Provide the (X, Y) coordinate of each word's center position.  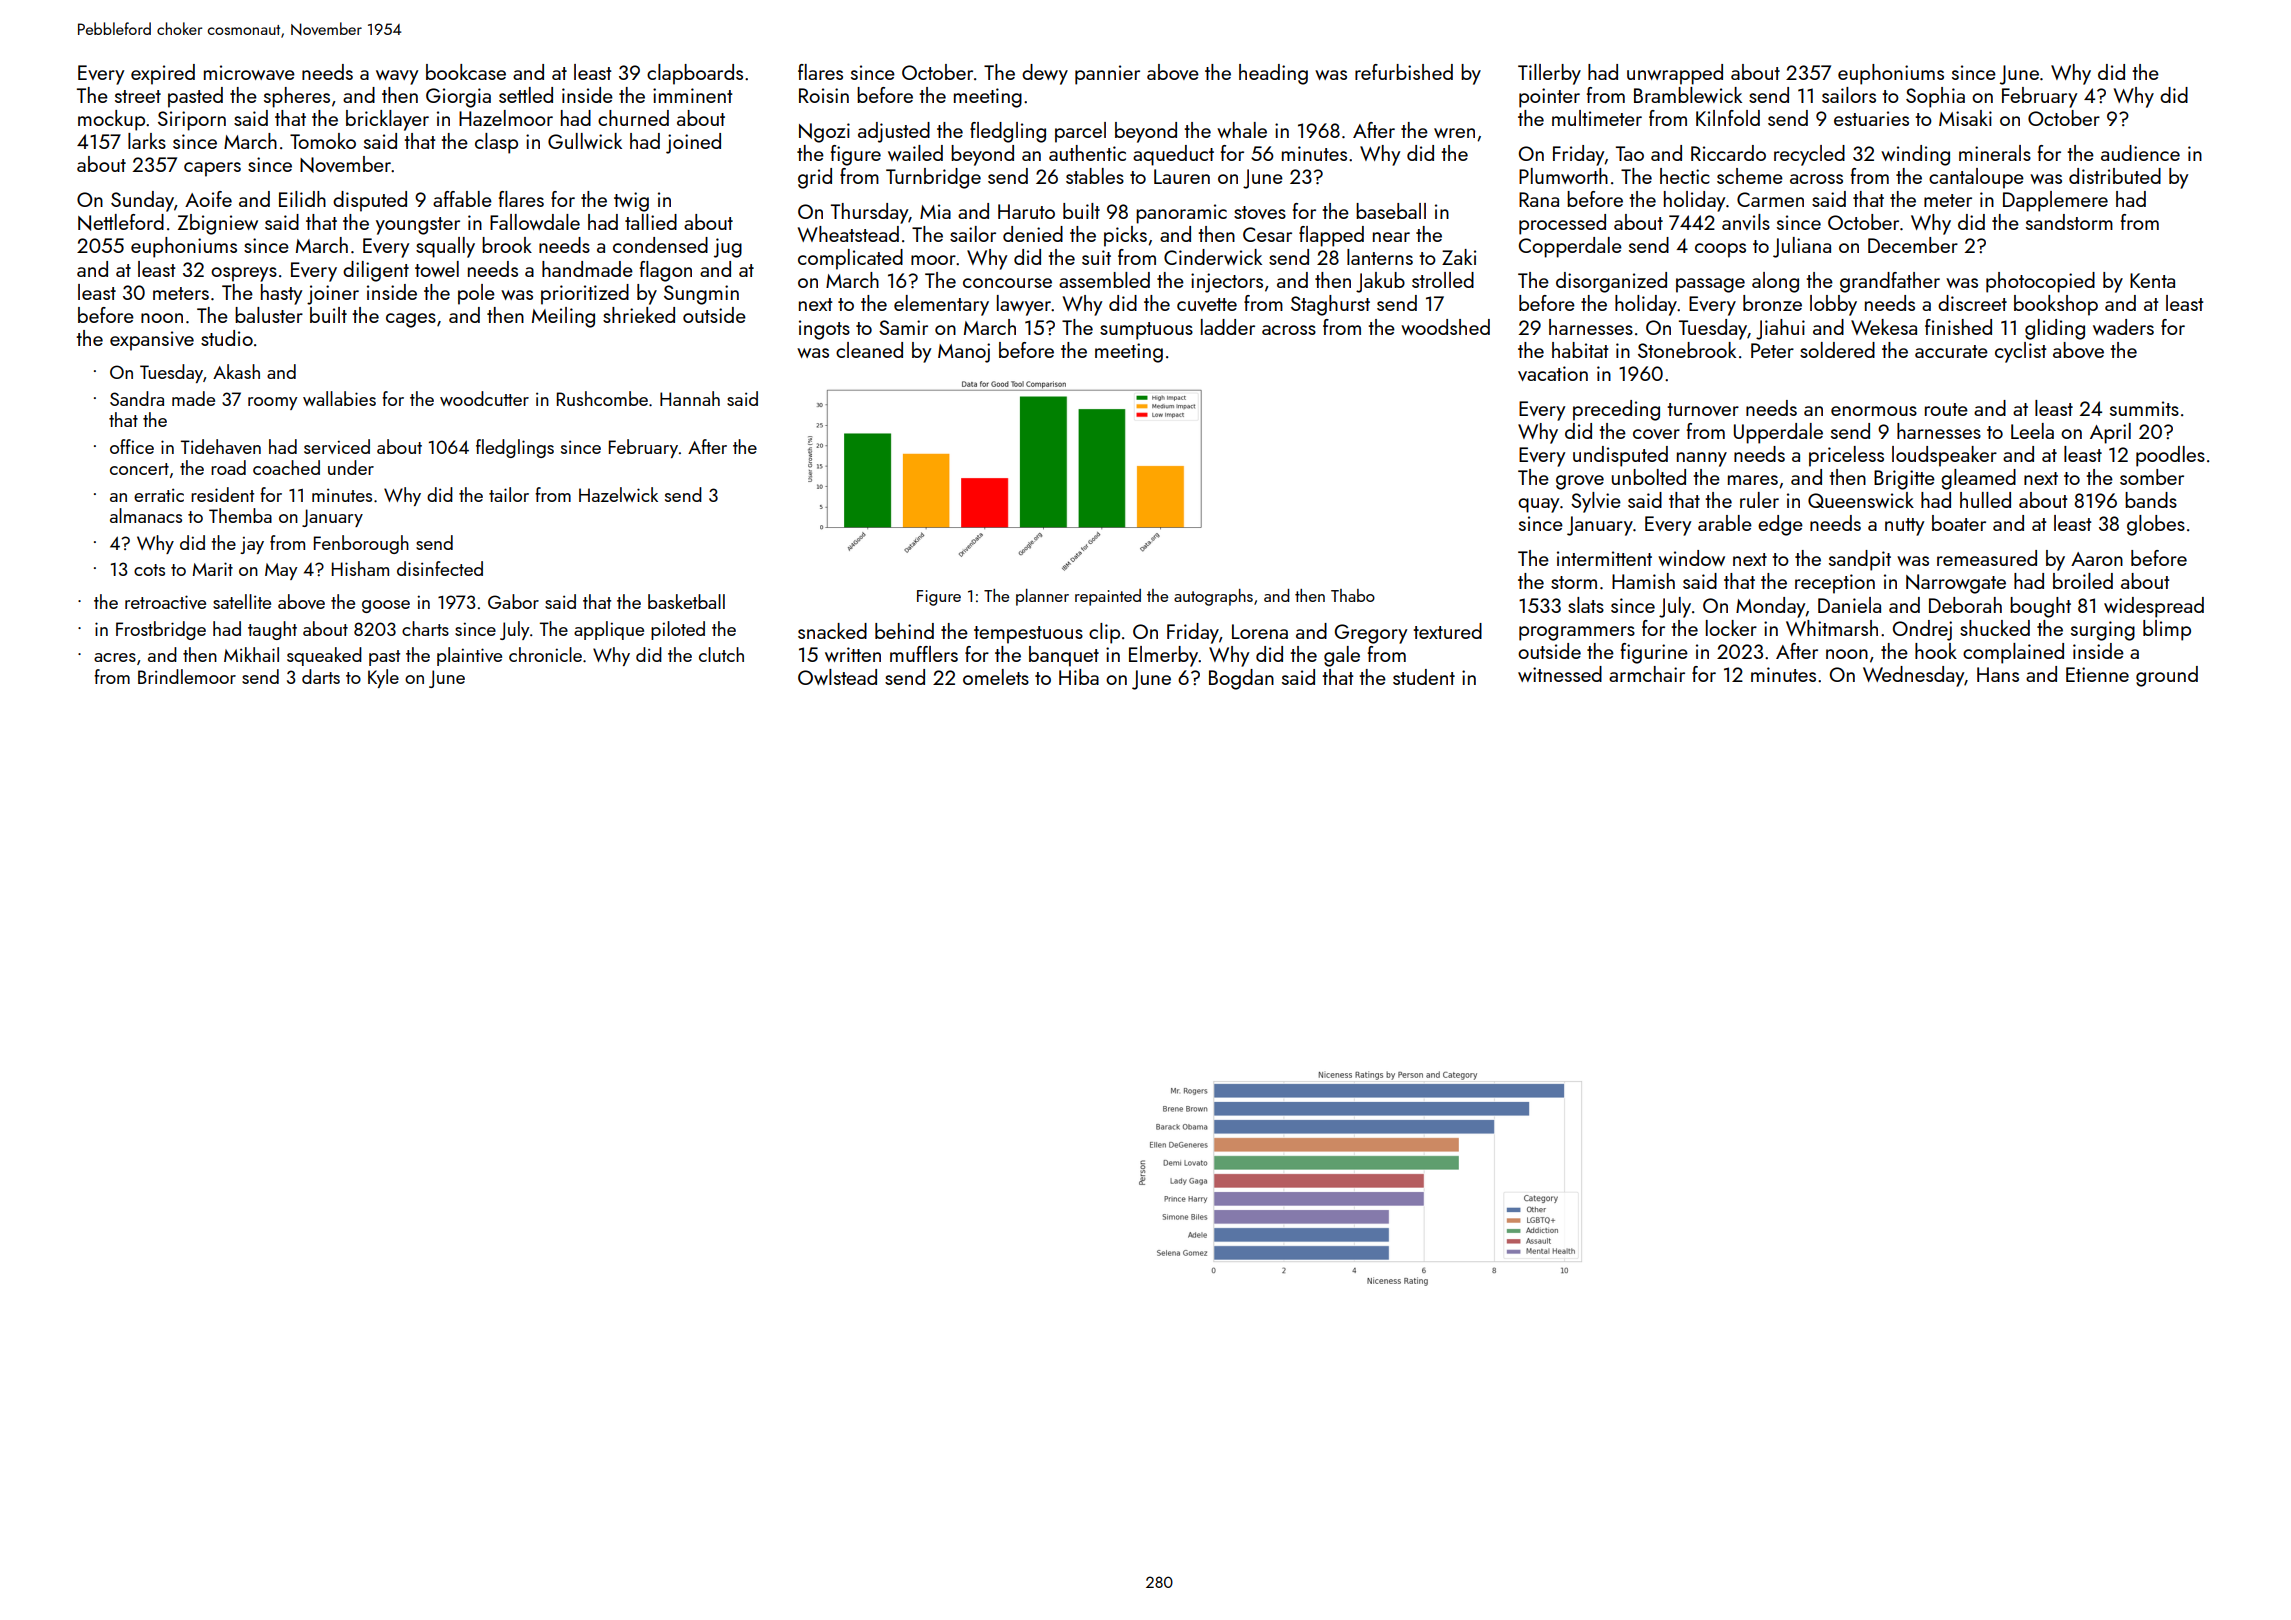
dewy (1045, 74)
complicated (850, 259)
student (1424, 677)
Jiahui (1780, 329)
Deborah (1965, 605)
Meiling (563, 317)
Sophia (1935, 97)
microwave (249, 72)
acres (115, 657)
